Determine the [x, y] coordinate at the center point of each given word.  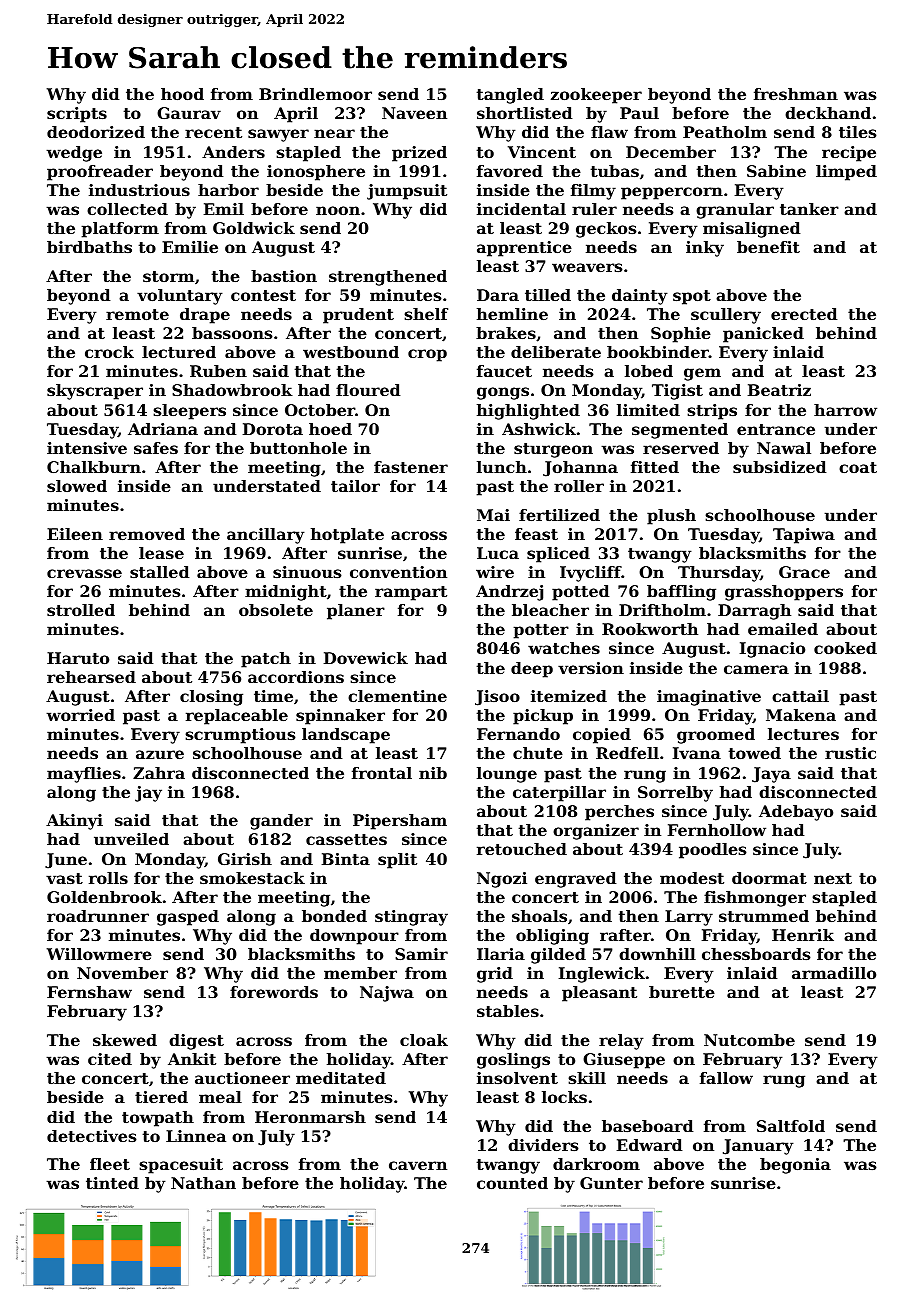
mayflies [84, 775]
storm [168, 276]
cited [110, 1059]
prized [419, 154]
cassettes [346, 839]
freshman [796, 94]
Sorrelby [675, 794]
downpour [354, 937]
